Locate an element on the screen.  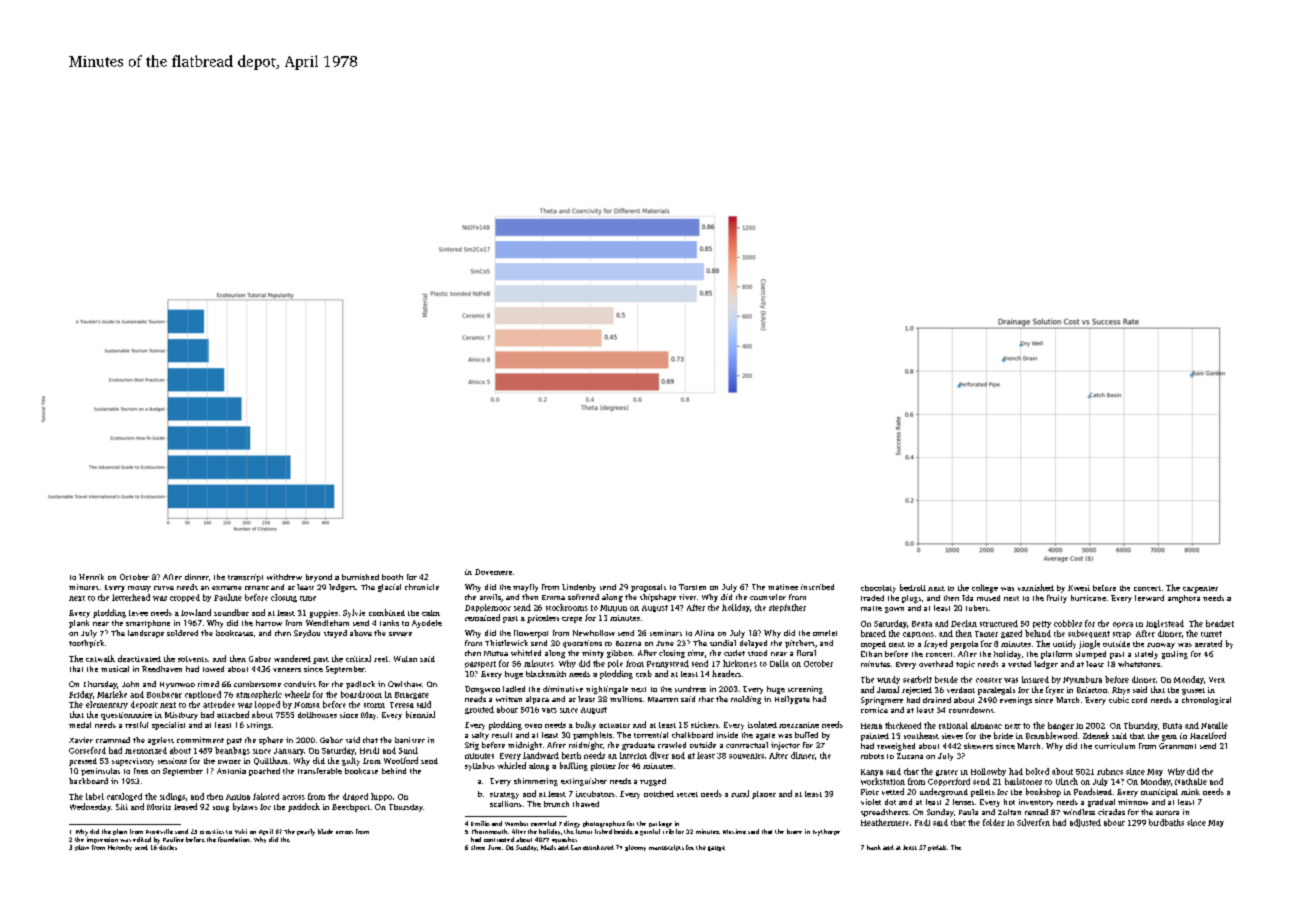
chronological is located at coordinates (1206, 701).
